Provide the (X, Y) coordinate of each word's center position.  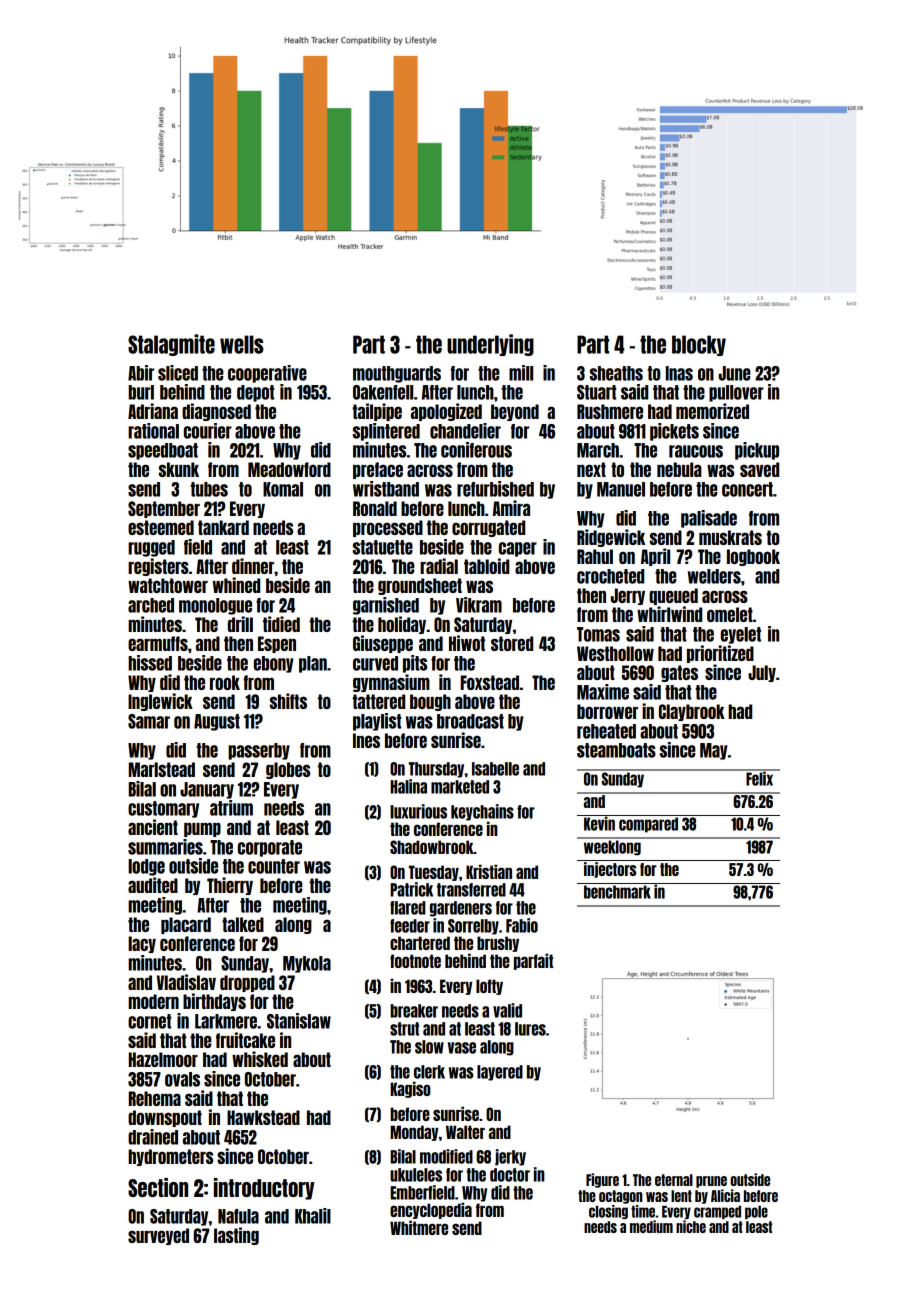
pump (202, 829)
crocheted (610, 576)
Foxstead (490, 682)
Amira (511, 508)
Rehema (155, 1098)
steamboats (616, 750)
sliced (178, 373)
